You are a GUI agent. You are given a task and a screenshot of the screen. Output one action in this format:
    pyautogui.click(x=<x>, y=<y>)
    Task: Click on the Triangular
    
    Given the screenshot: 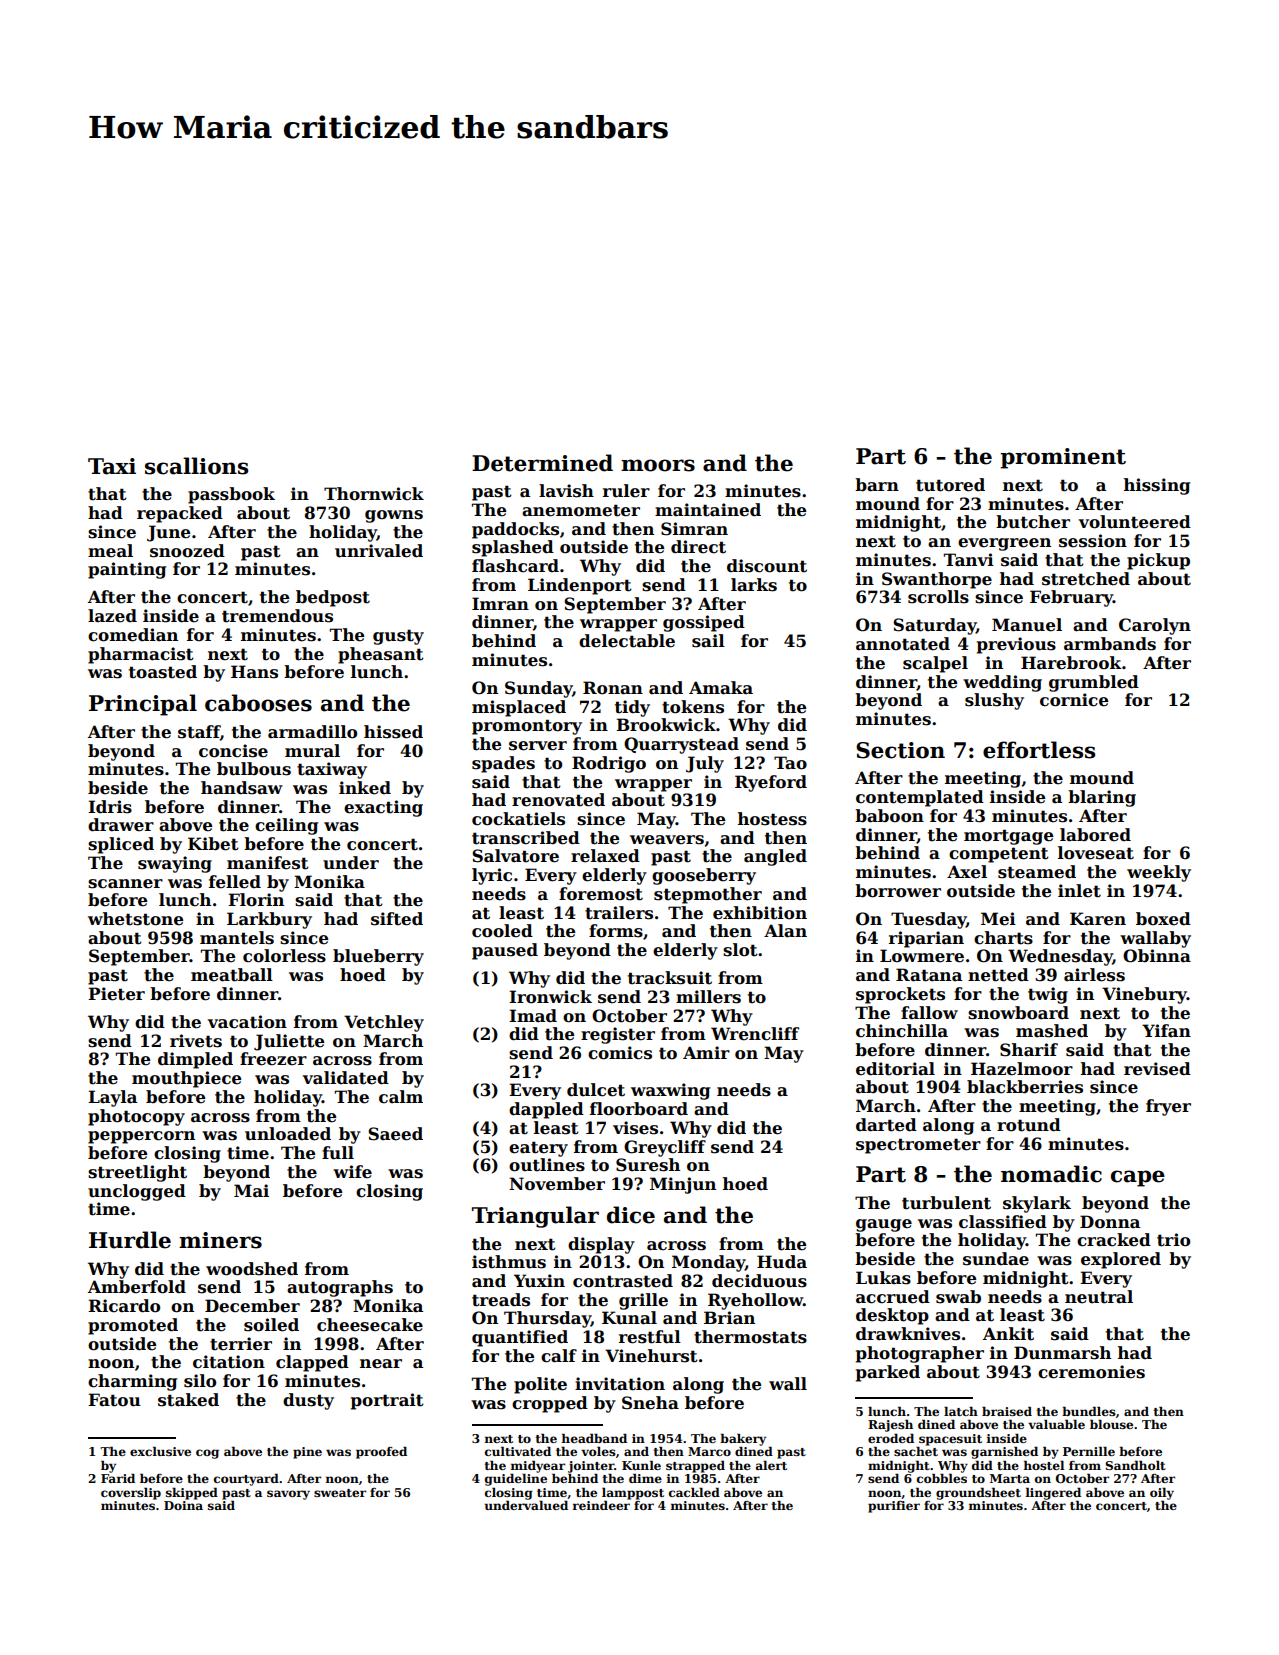 What is the action you would take?
    pyautogui.click(x=535, y=1217)
